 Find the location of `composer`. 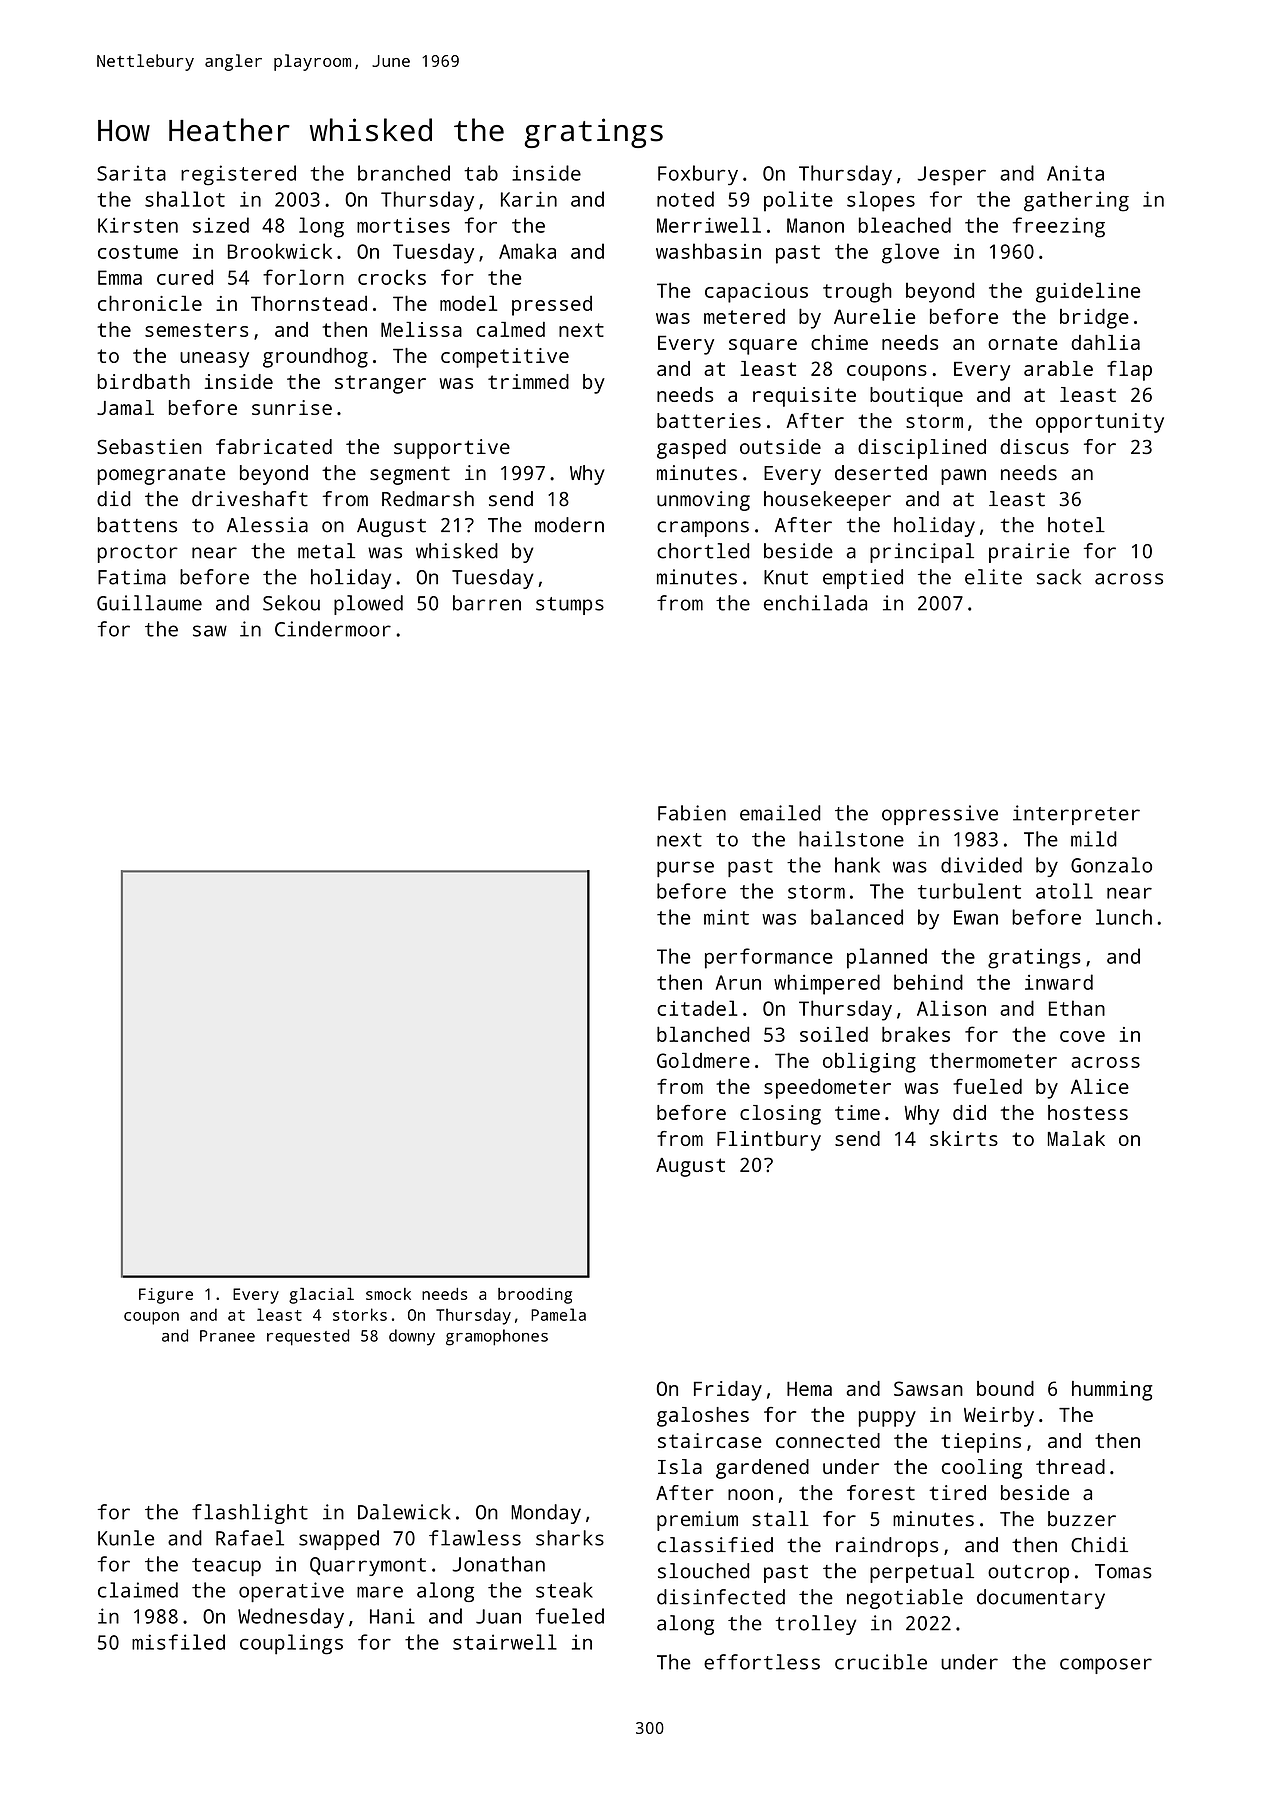

composer is located at coordinates (1106, 1666).
